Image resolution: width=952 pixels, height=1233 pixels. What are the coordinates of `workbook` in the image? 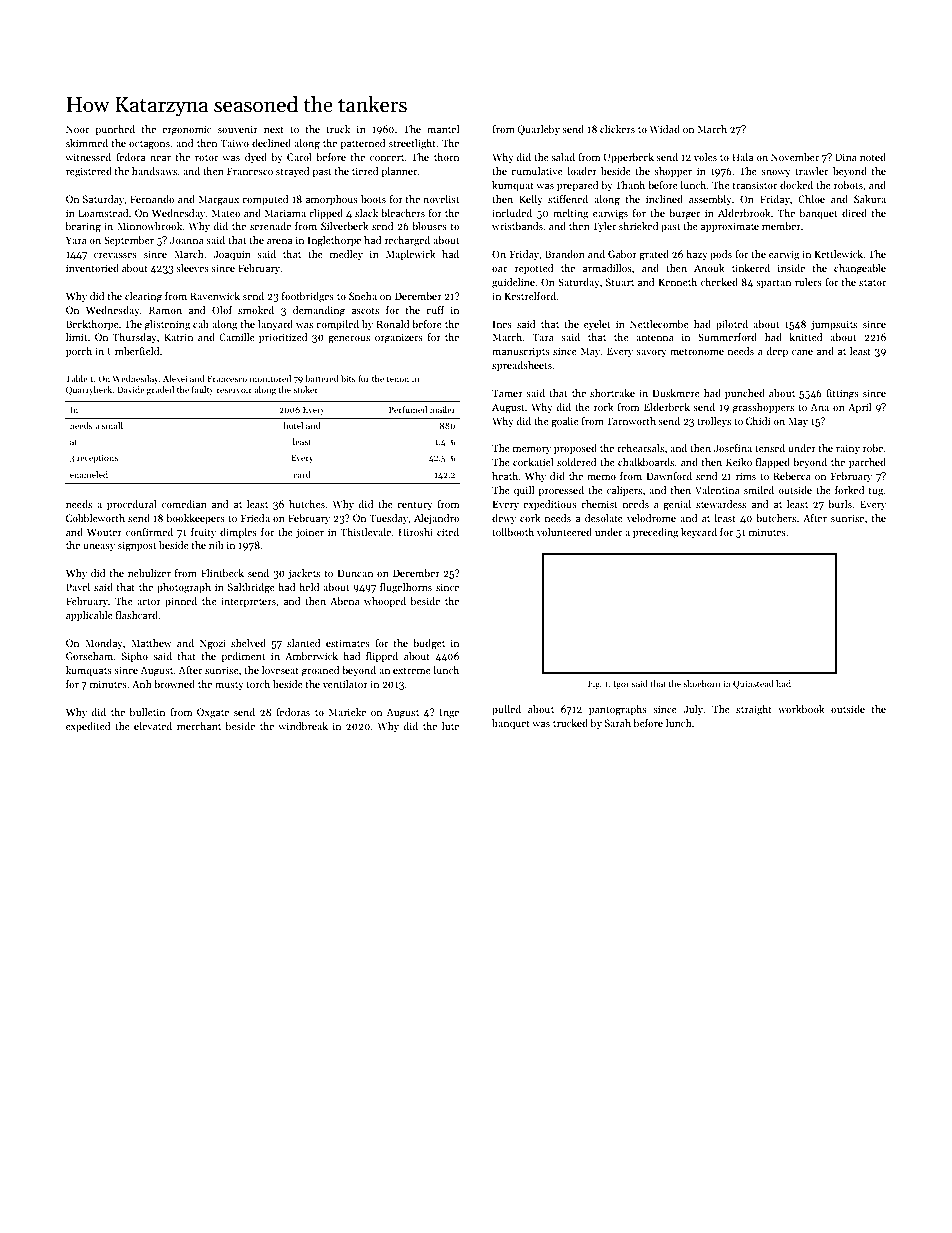 It's located at (801, 709).
